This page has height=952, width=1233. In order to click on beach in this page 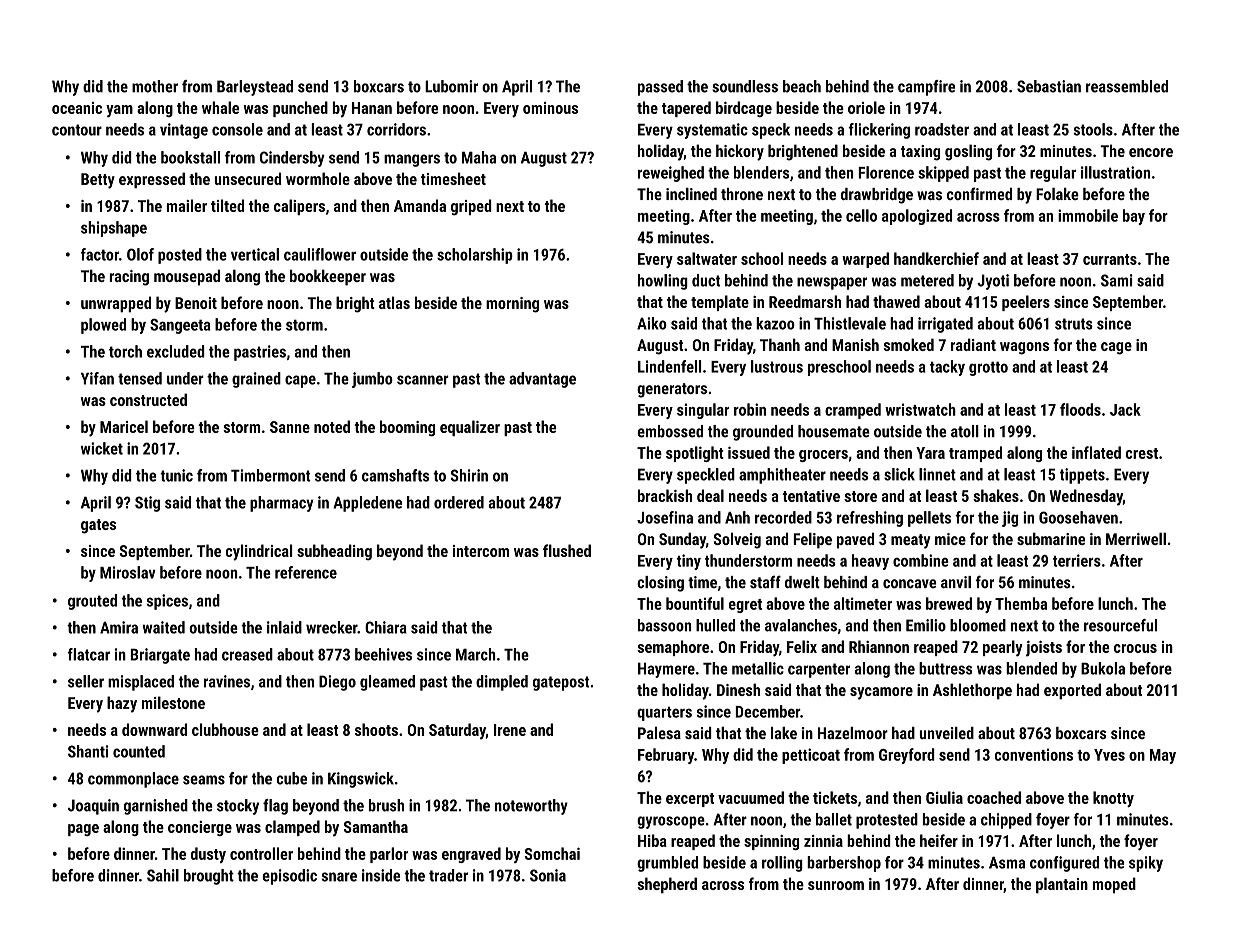, I will do `click(802, 86)`.
